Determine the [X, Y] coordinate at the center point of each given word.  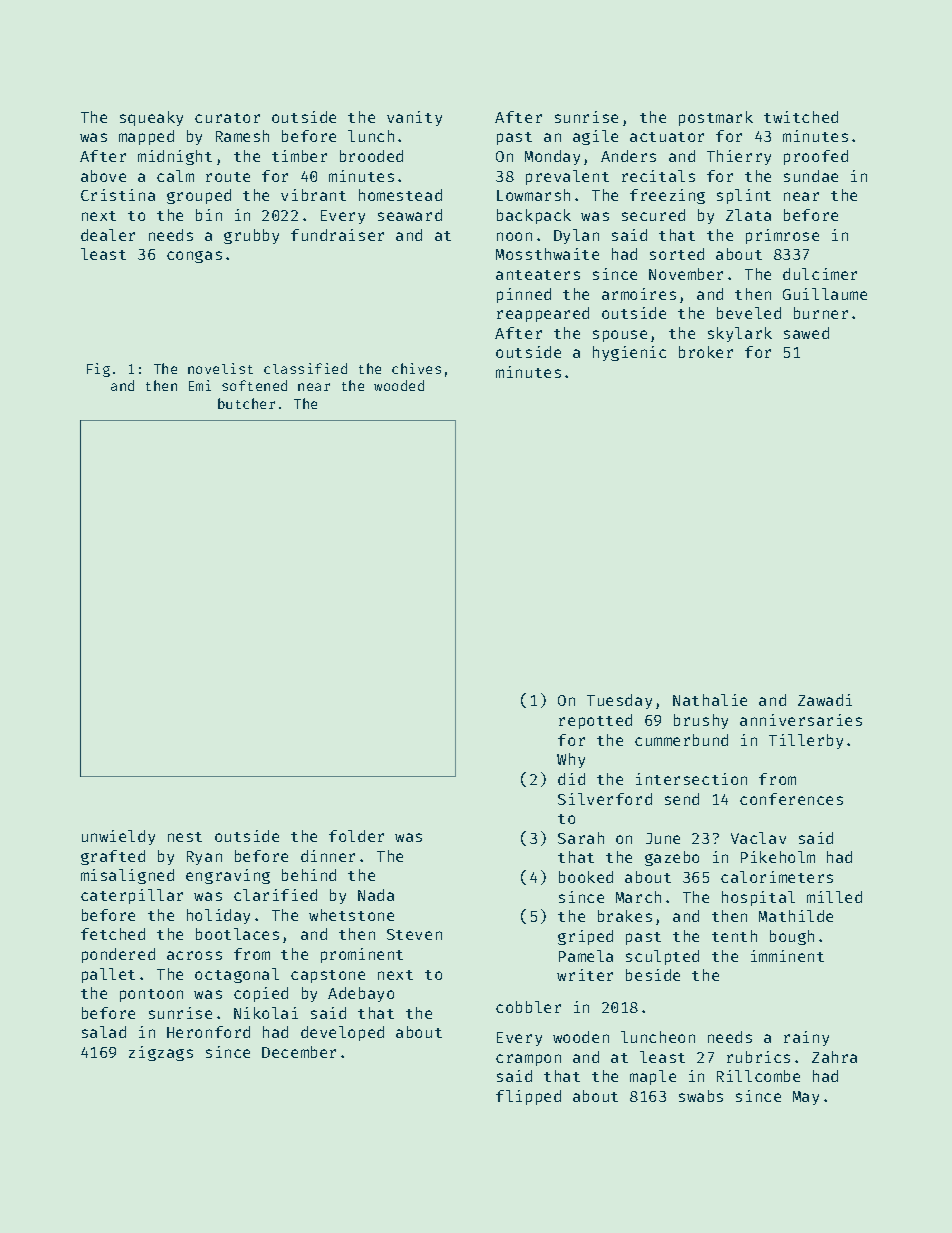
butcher [246, 403]
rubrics [758, 1057]
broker [706, 352]
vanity [414, 118]
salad [104, 1032]
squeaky [151, 118]
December [299, 1052]
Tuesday [619, 701]
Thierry [739, 157]
